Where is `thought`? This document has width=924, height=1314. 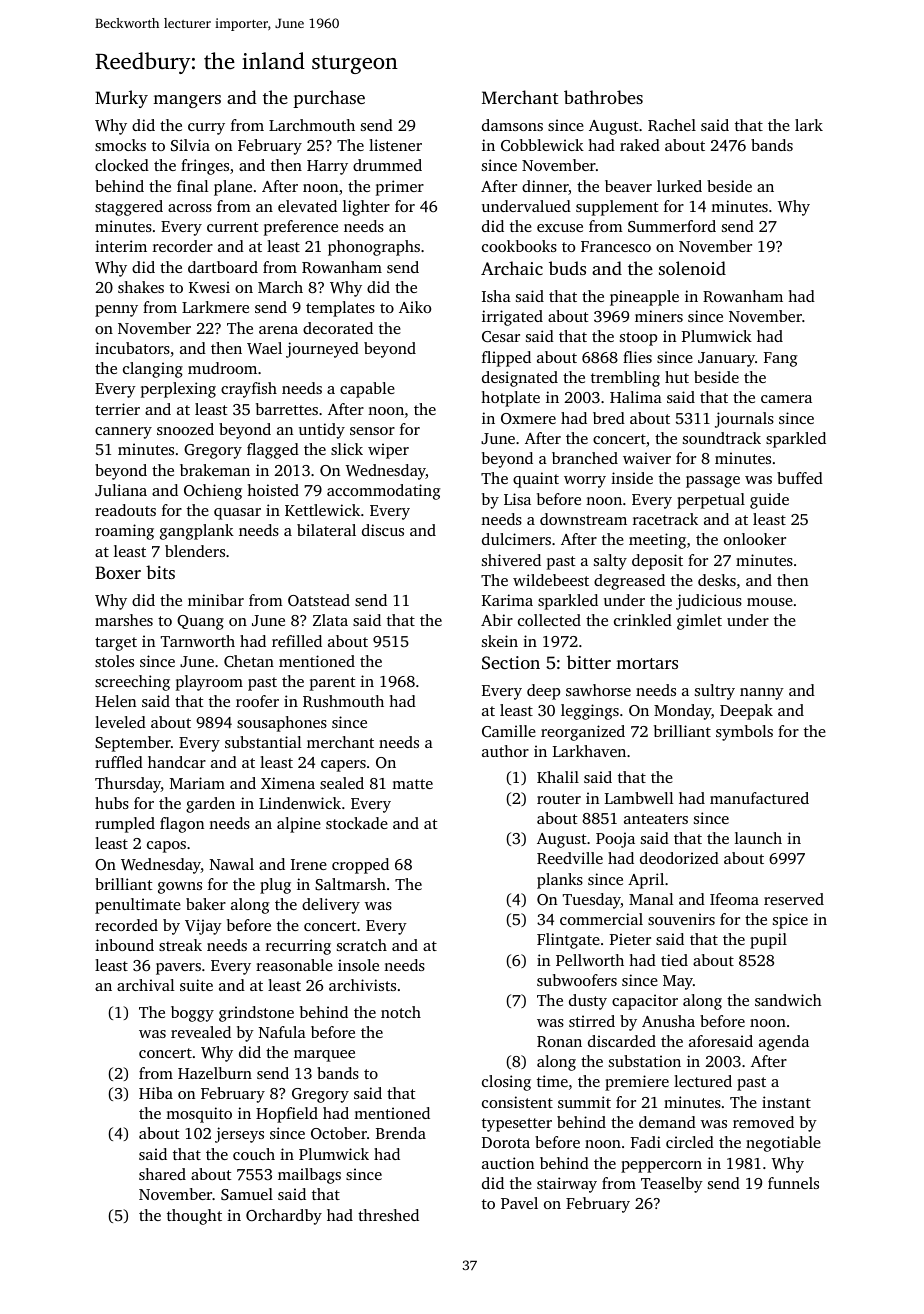
thought is located at coordinates (194, 1217).
